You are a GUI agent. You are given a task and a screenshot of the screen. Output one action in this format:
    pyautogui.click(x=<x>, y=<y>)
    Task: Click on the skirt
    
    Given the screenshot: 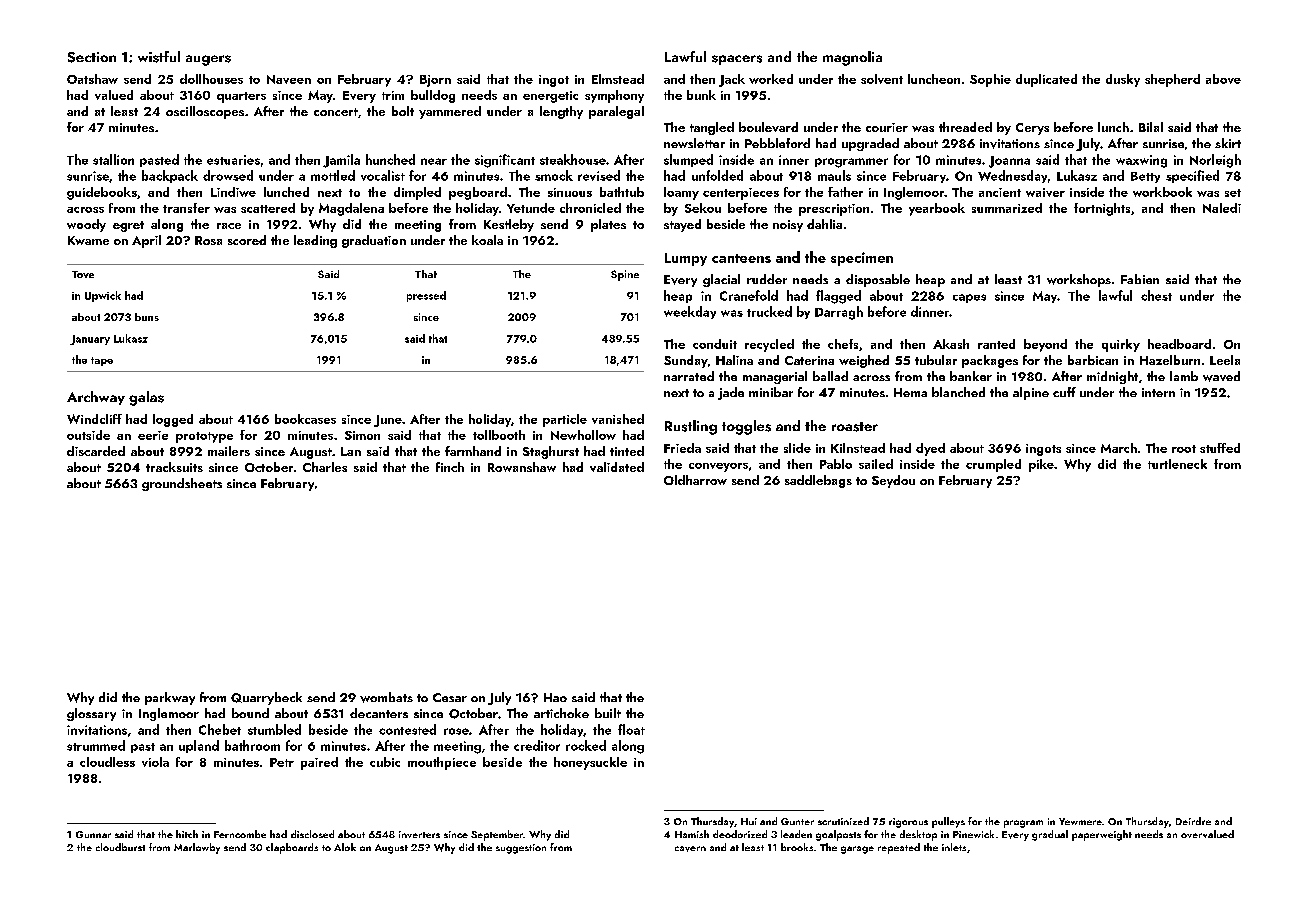 What is the action you would take?
    pyautogui.click(x=1228, y=143)
